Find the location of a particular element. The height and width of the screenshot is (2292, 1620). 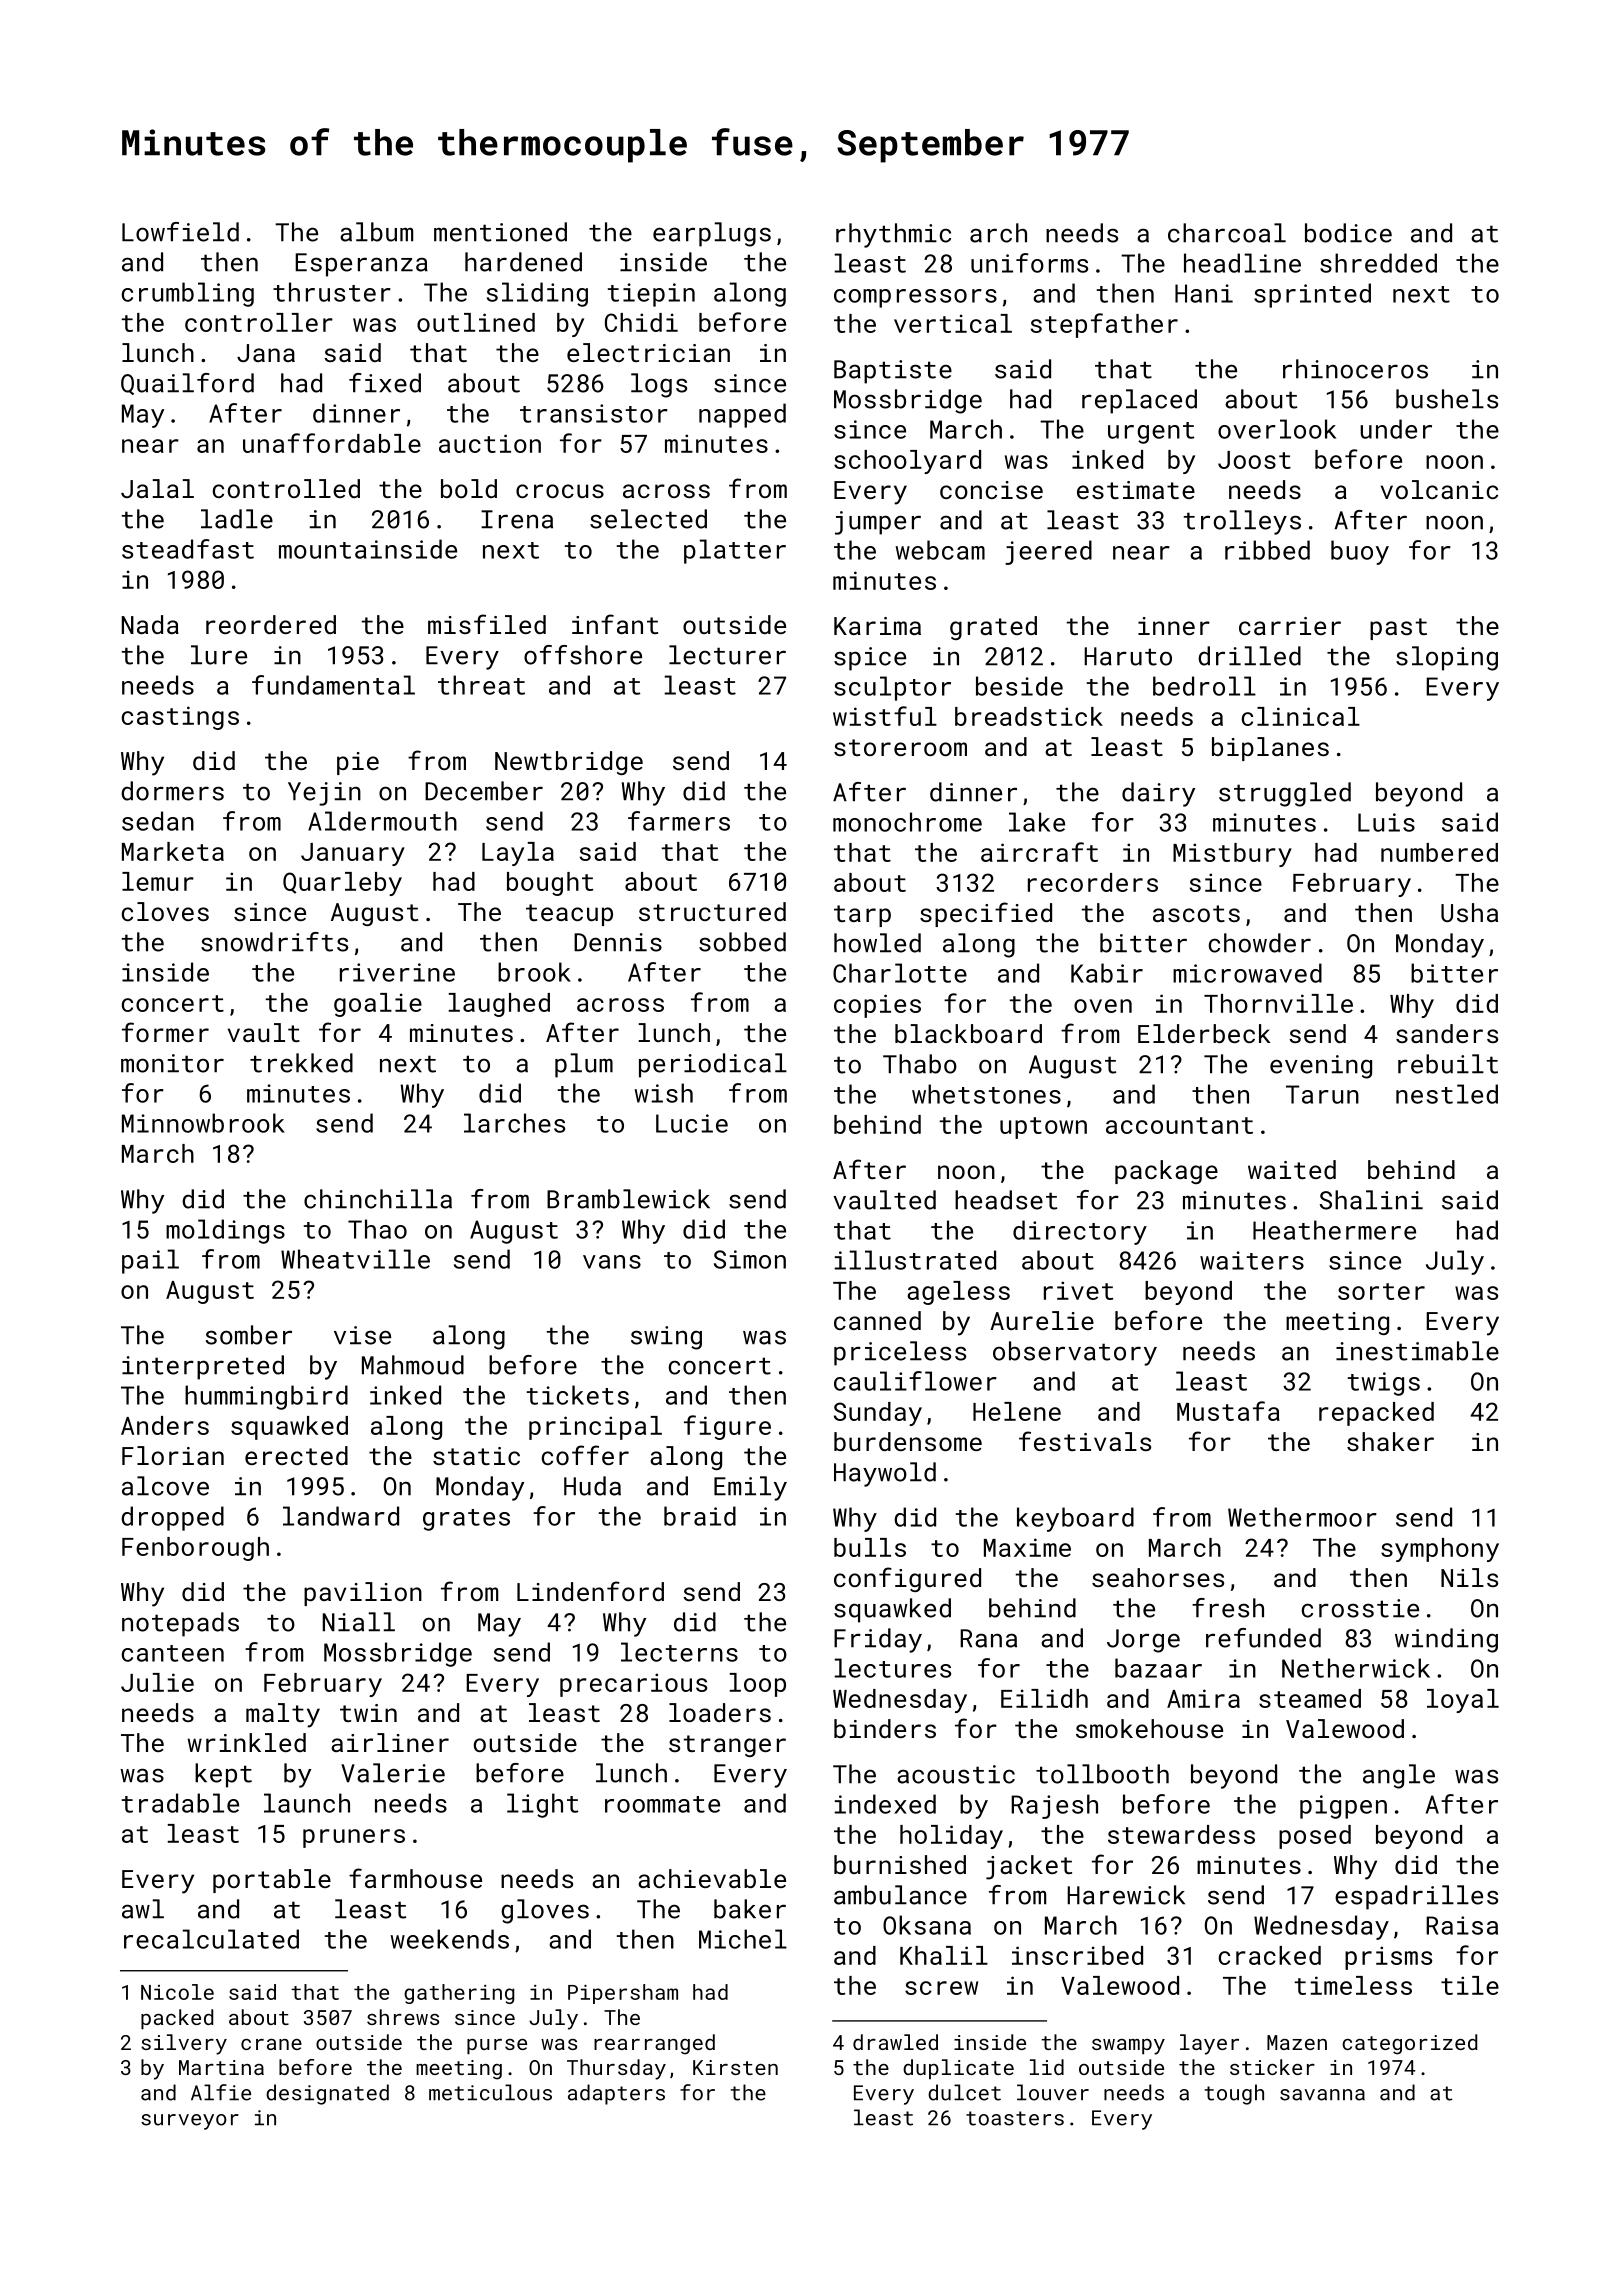

cracked is located at coordinates (1270, 1955).
